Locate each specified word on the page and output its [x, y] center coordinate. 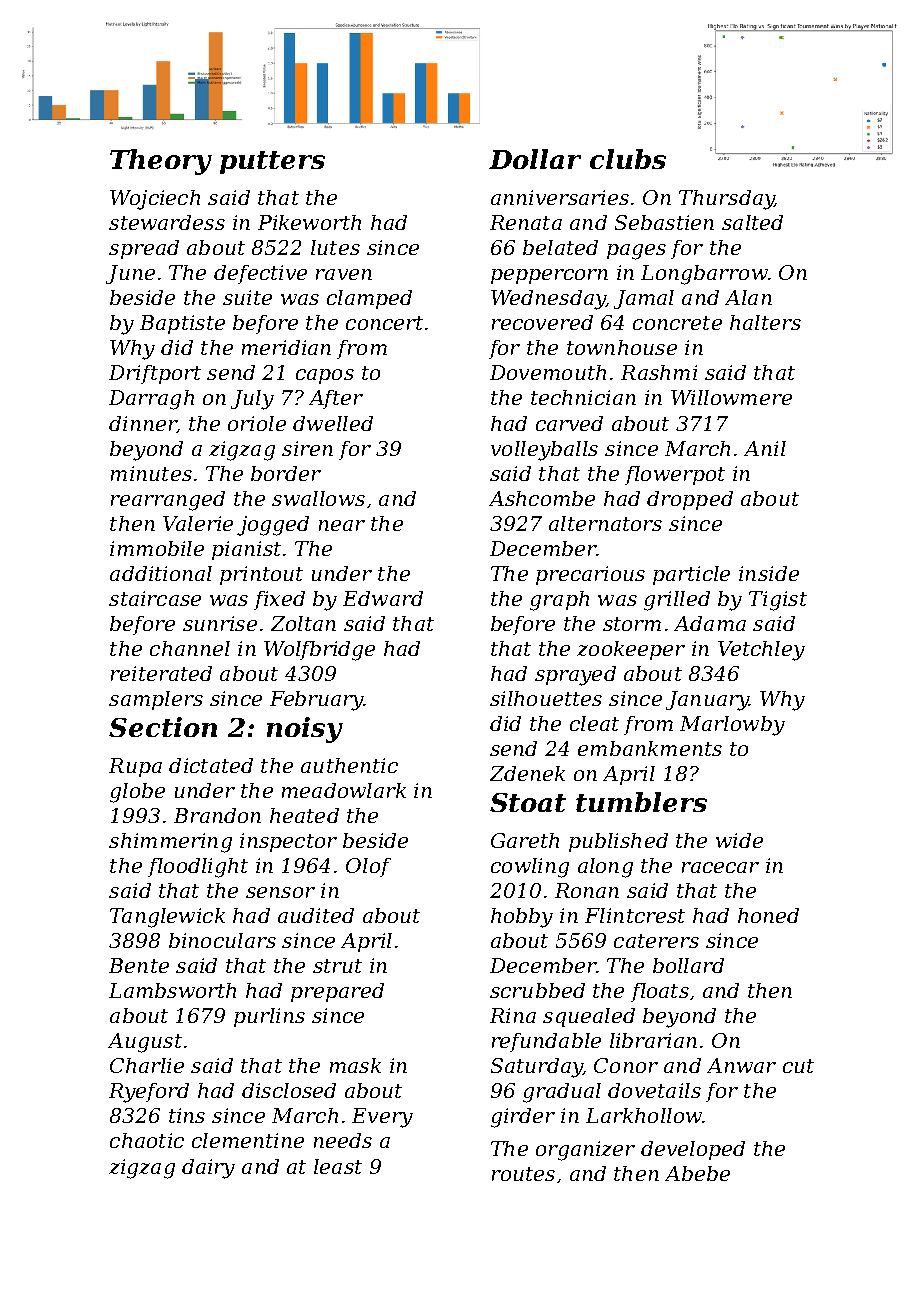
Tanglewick [167, 918]
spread [144, 249]
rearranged [168, 501]
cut [798, 1066]
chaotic [147, 1140]
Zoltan [303, 623]
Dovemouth [548, 372]
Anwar [741, 1065]
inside [769, 573]
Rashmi [659, 372]
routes [523, 1174]
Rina [513, 1015]
